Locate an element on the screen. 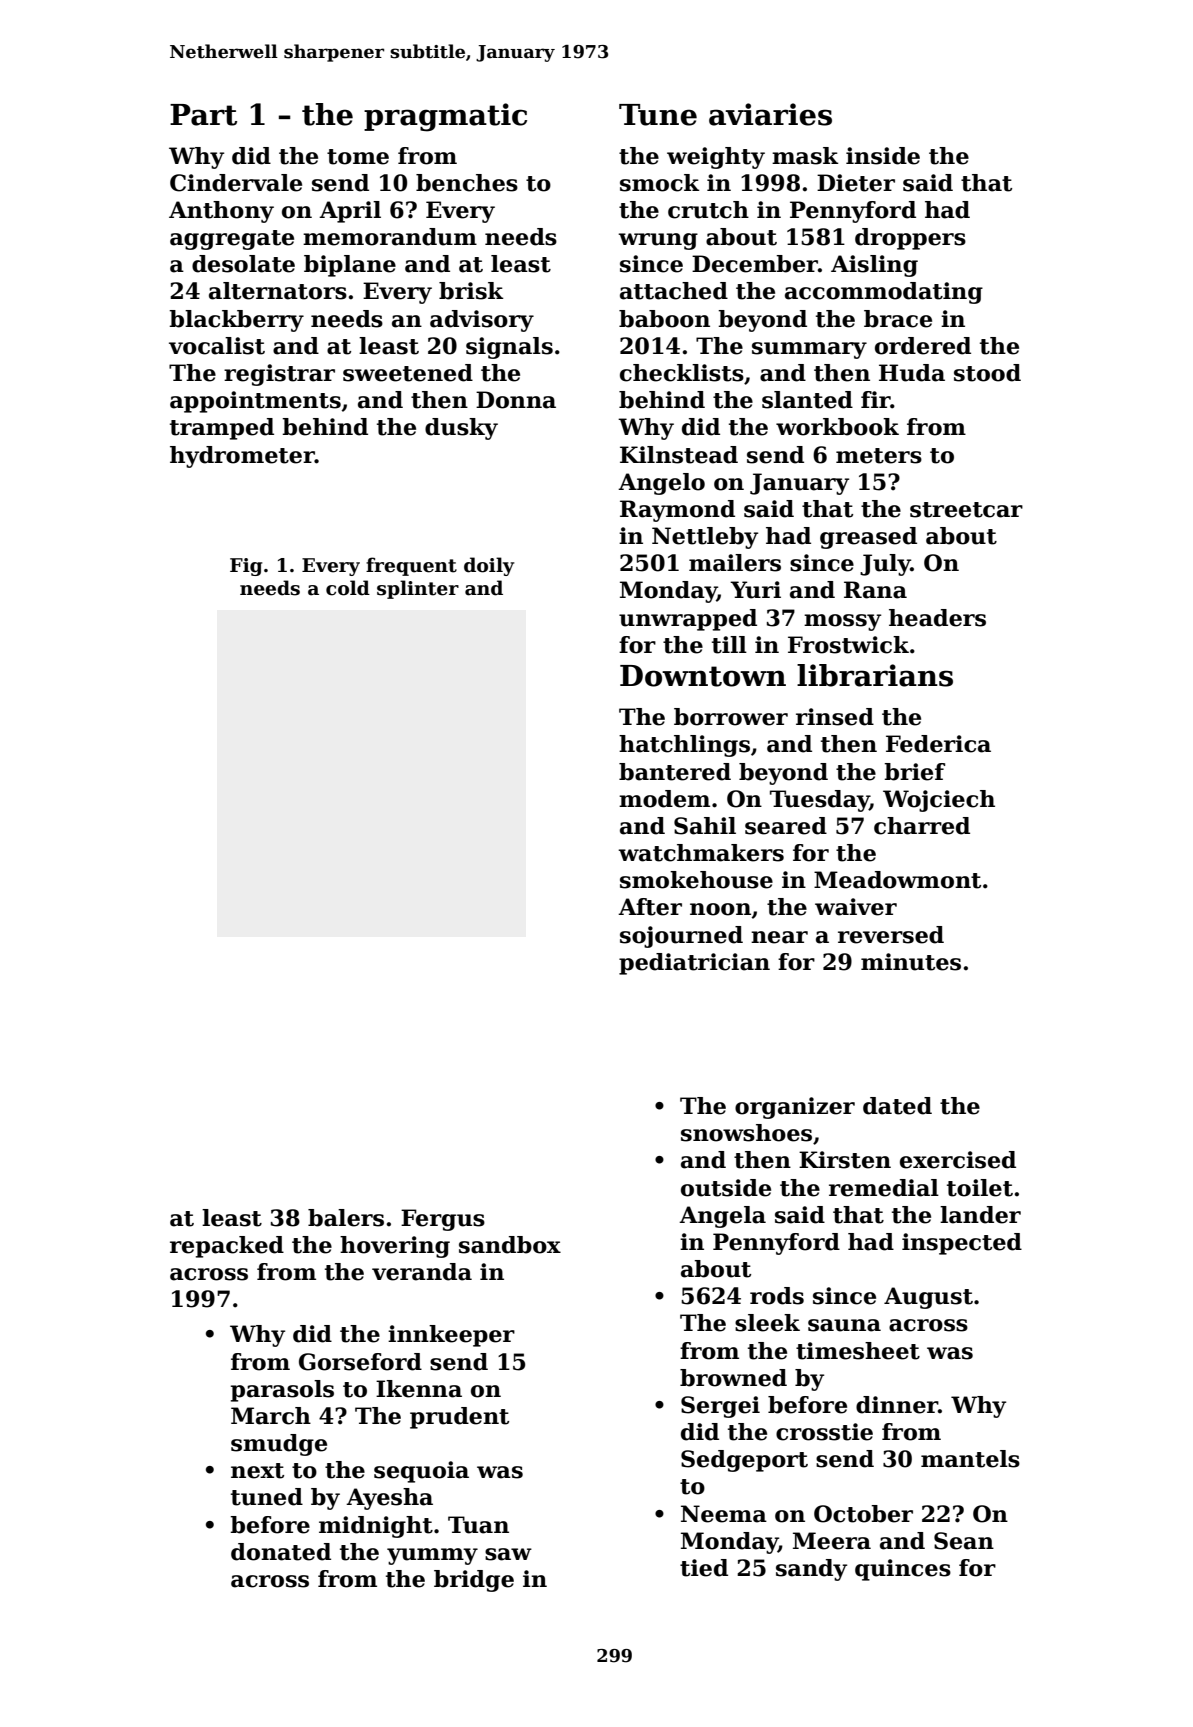  tied is located at coordinates (704, 1568).
